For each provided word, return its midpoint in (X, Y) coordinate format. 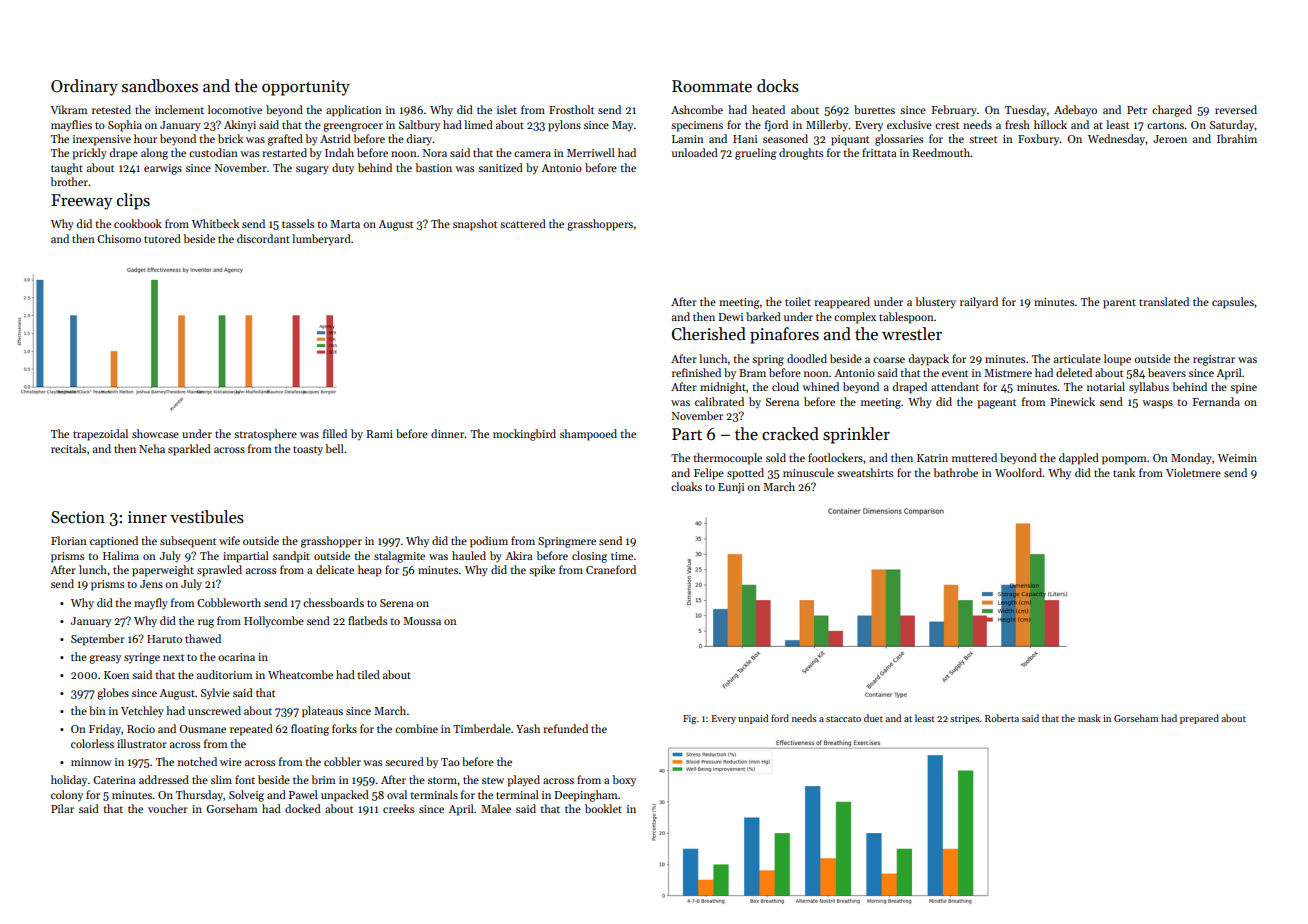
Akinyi (240, 126)
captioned (114, 542)
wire (231, 762)
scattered (523, 223)
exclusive (909, 124)
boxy (624, 780)
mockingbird (524, 435)
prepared (1199, 719)
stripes (965, 719)
